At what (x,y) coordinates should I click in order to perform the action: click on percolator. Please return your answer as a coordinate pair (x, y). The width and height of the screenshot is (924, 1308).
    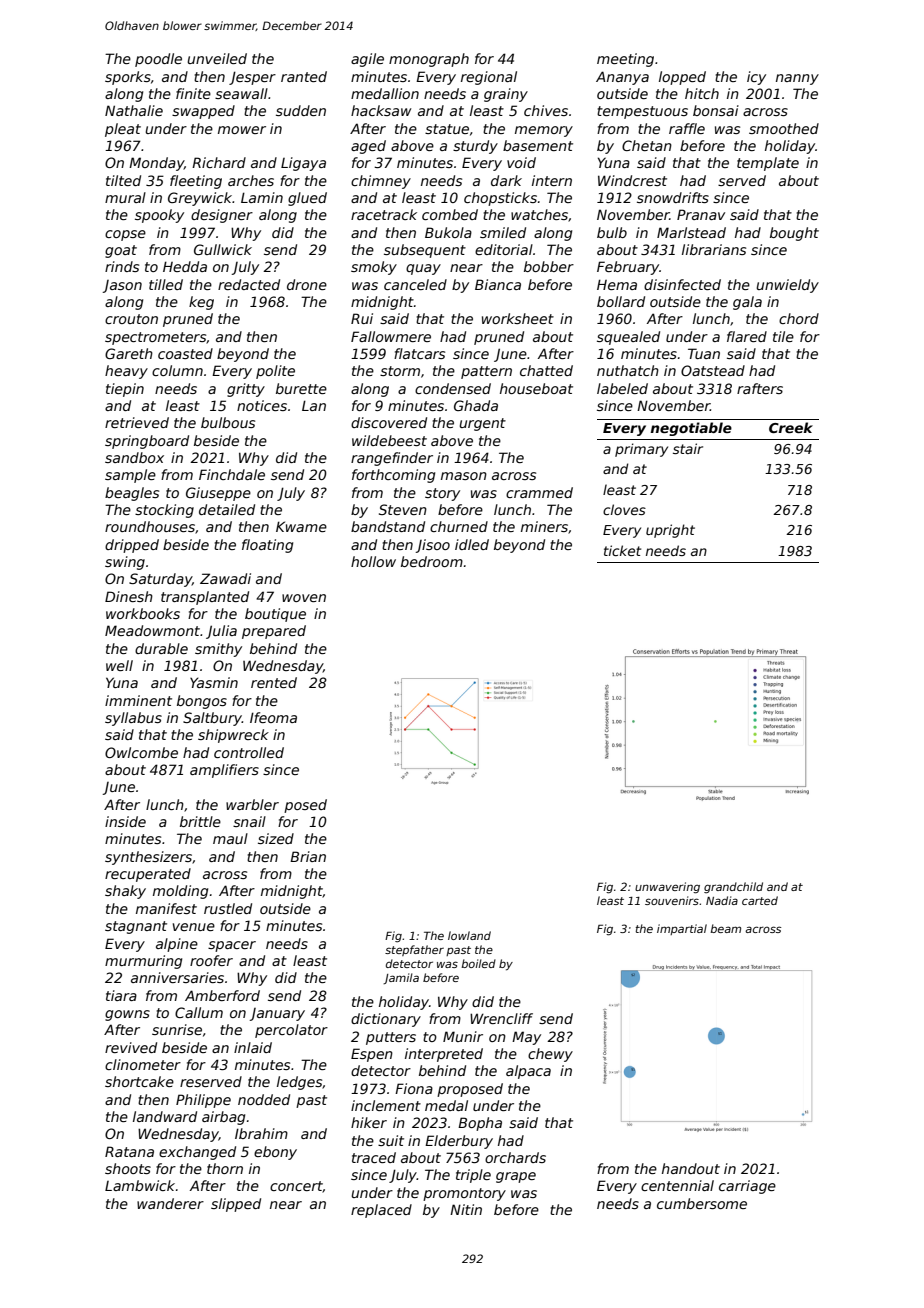
    Looking at the image, I should click on (291, 1031).
